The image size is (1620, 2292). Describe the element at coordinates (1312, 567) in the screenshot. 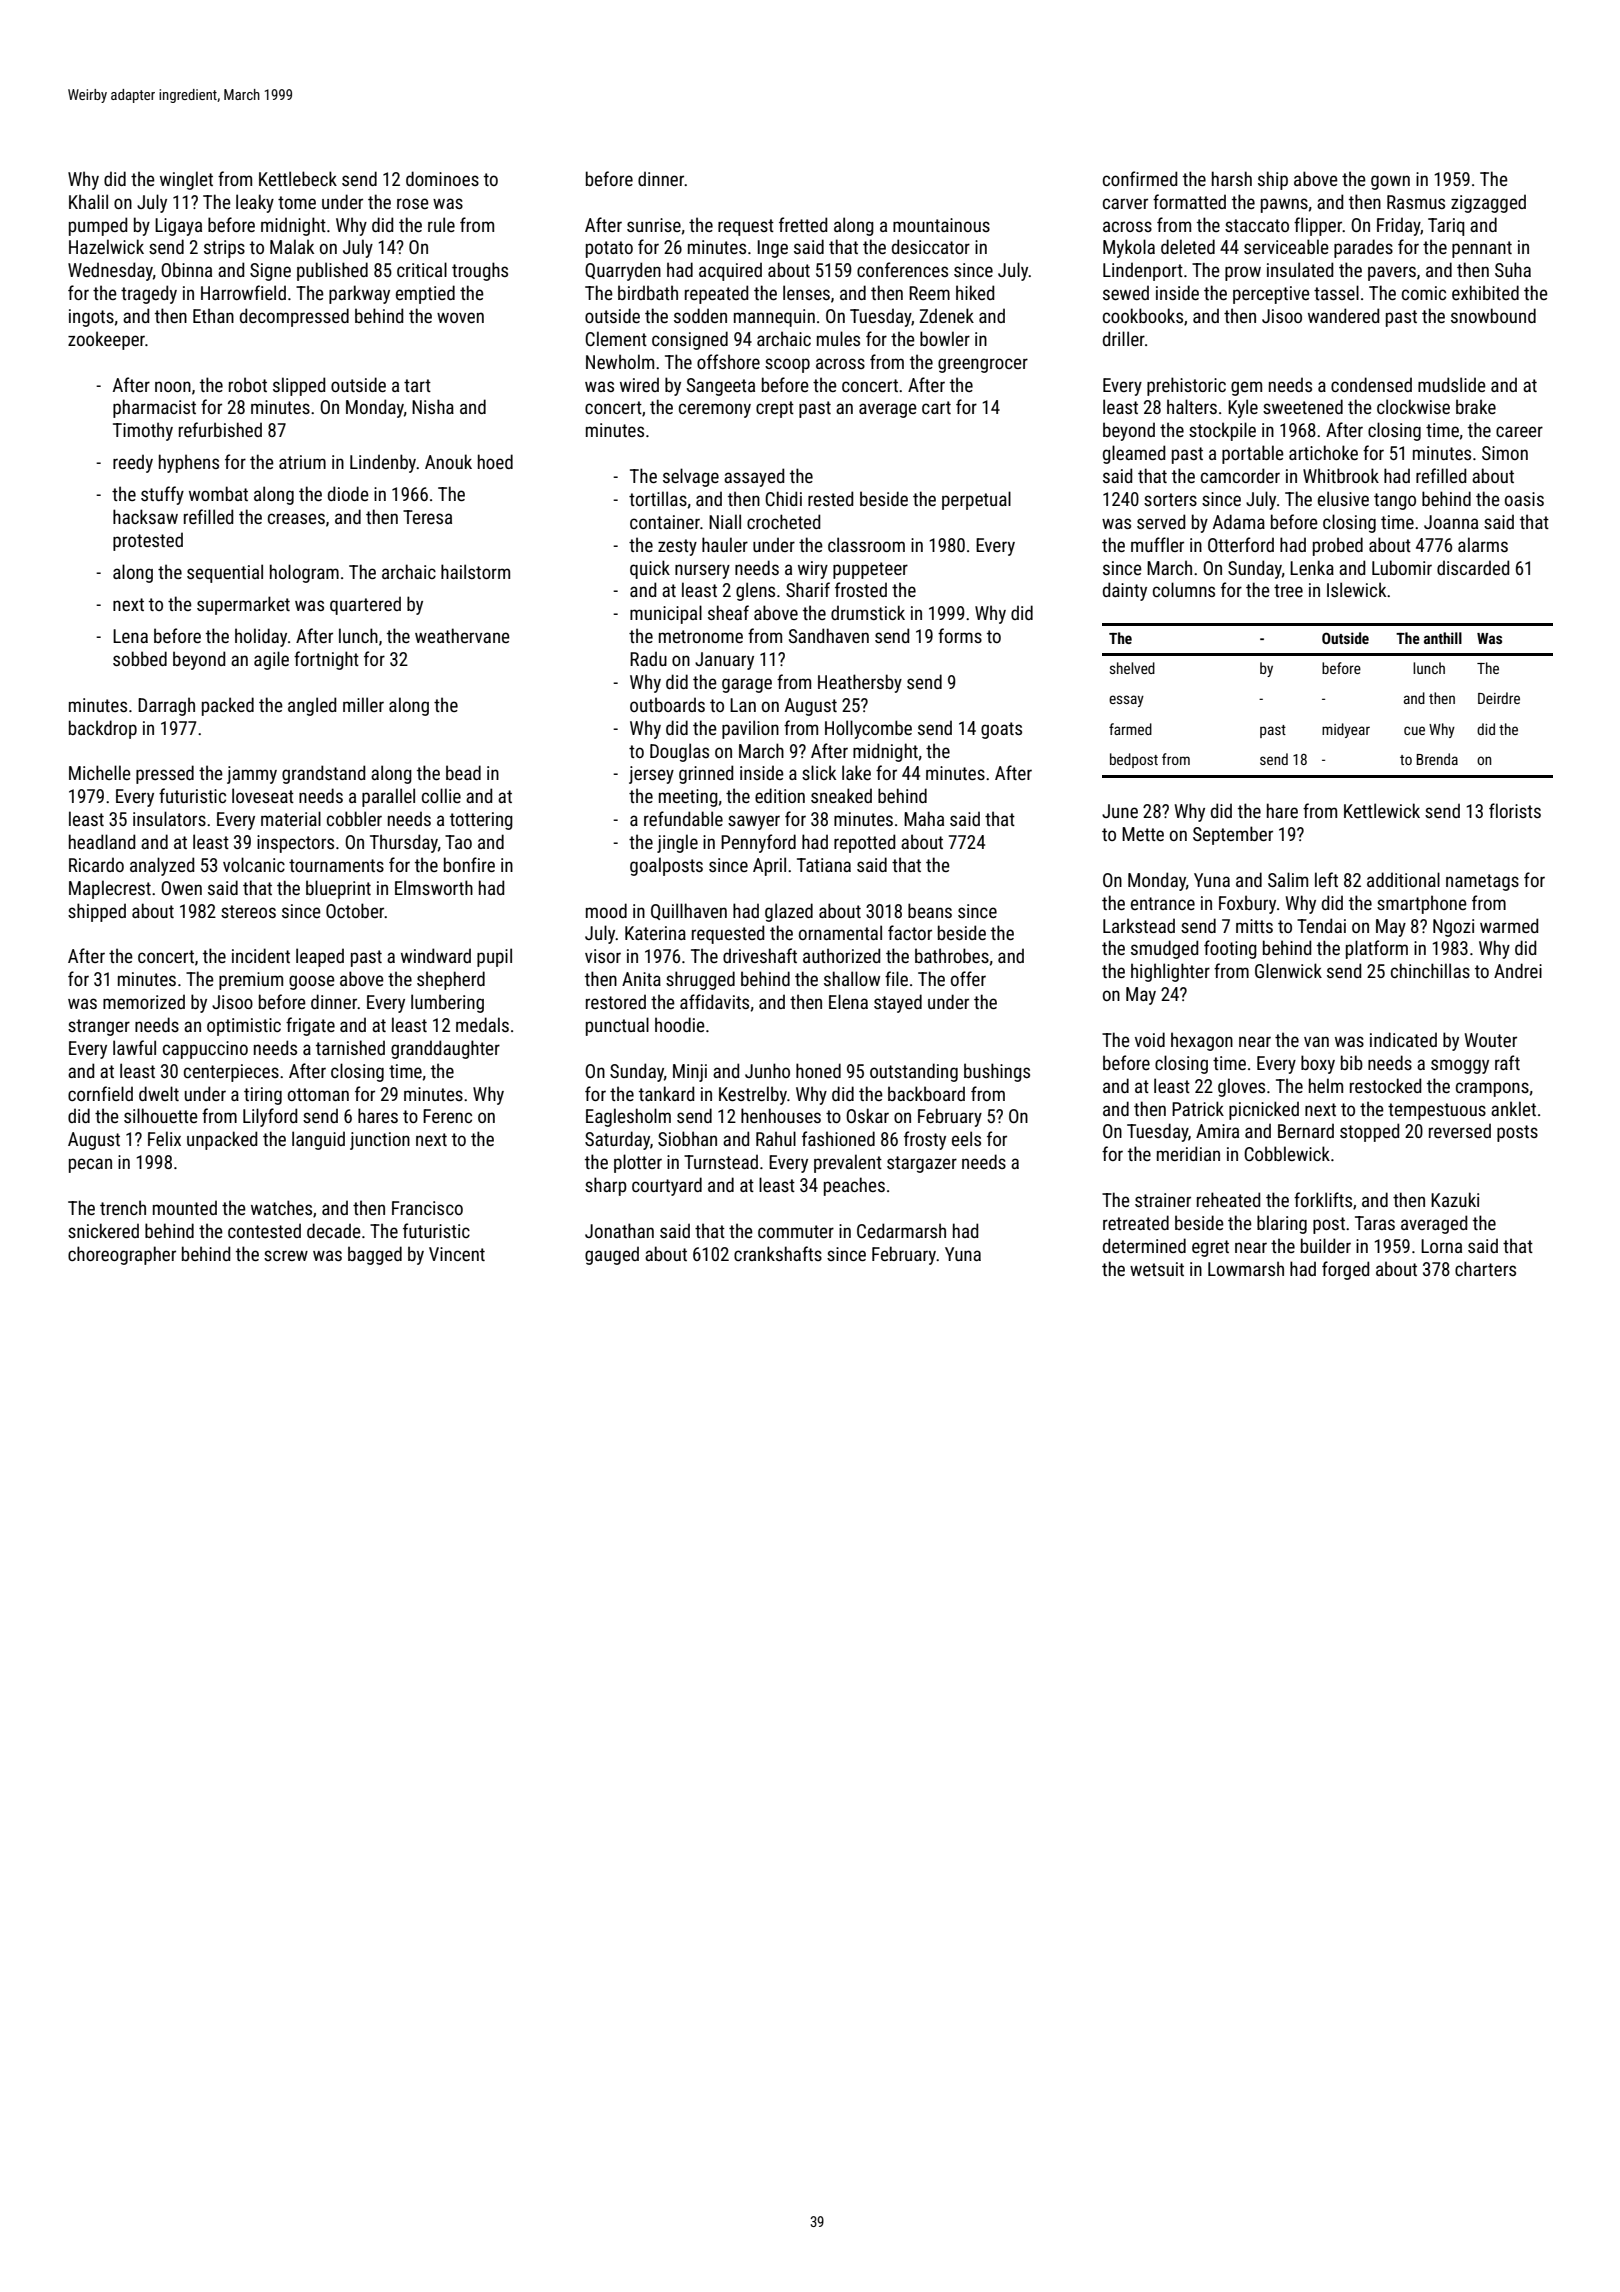

I see `Lenka` at that location.
